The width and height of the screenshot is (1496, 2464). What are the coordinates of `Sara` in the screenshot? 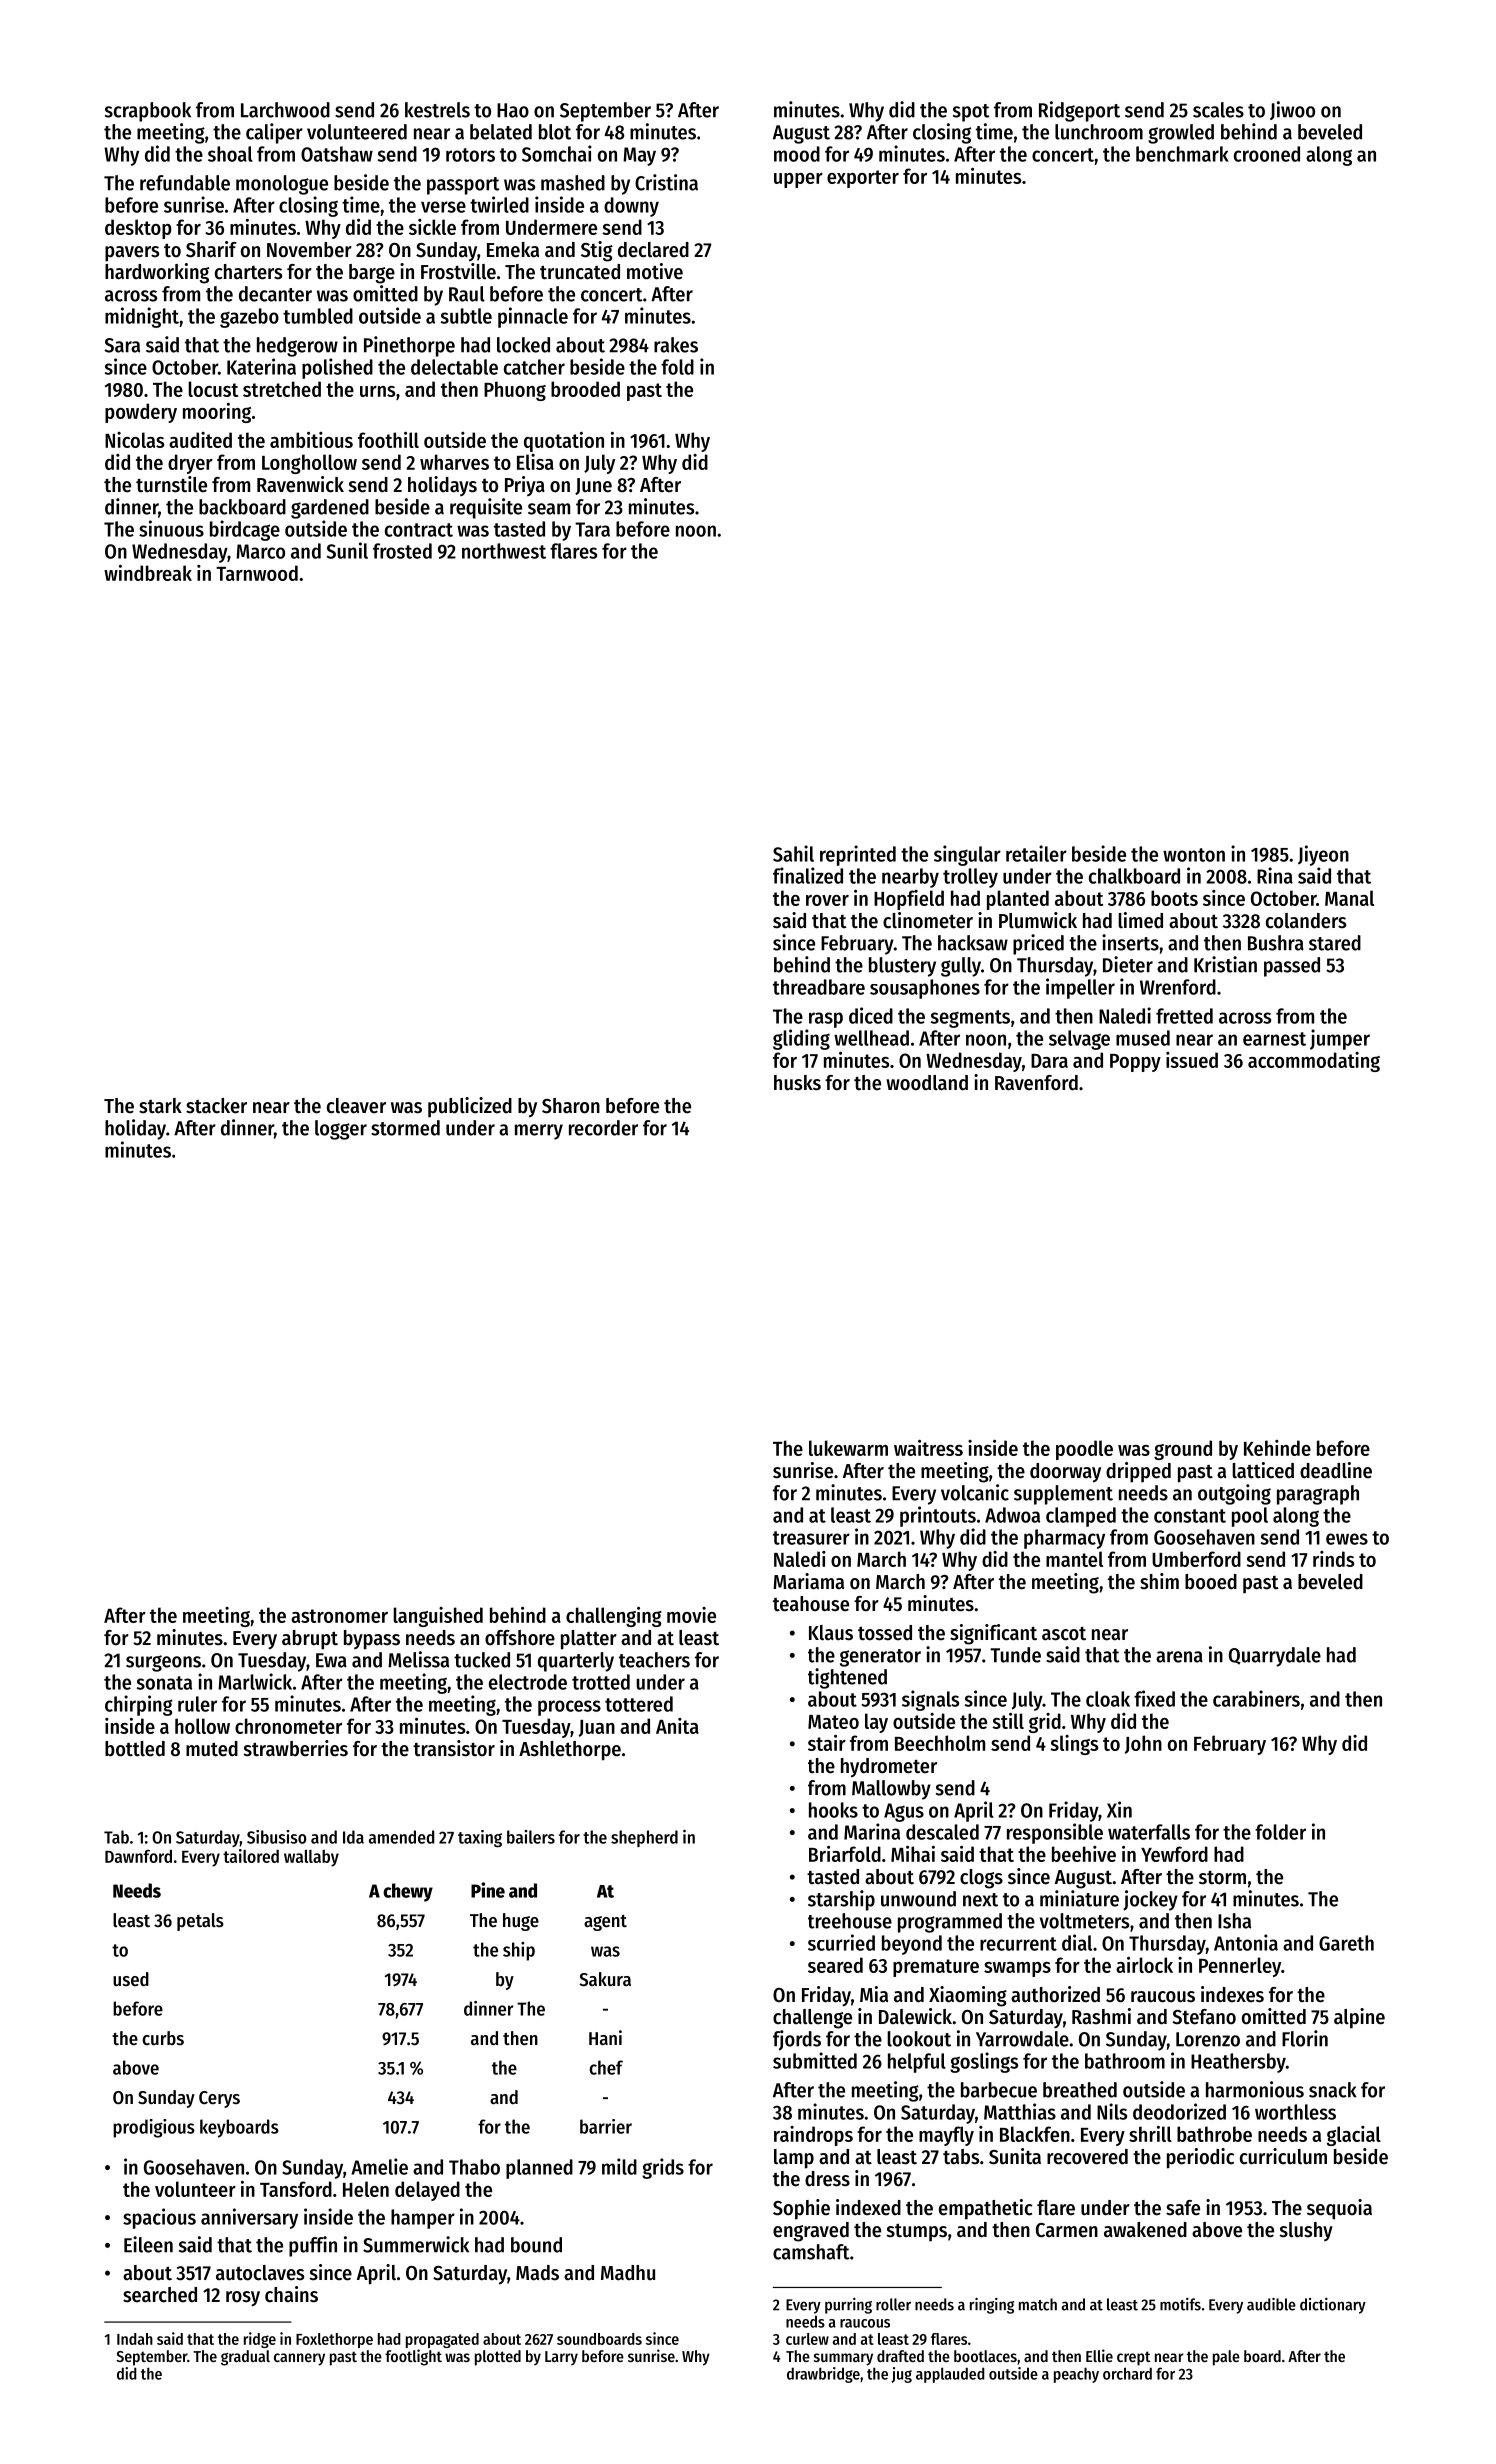 It's located at (122, 345).
